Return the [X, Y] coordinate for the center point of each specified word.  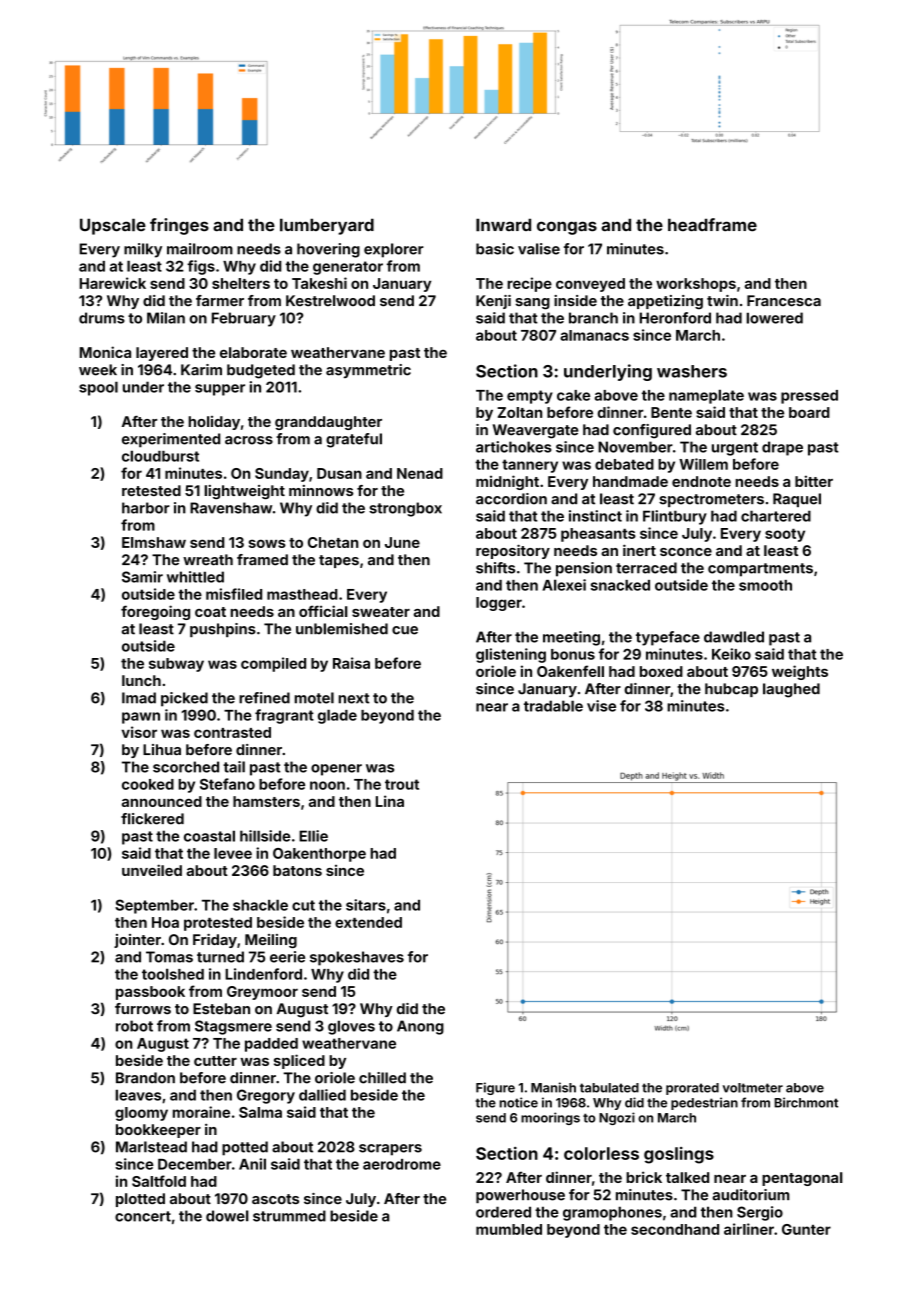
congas [567, 228]
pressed [809, 397]
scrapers [390, 1150]
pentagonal [802, 1179]
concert [143, 1216]
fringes [179, 226]
